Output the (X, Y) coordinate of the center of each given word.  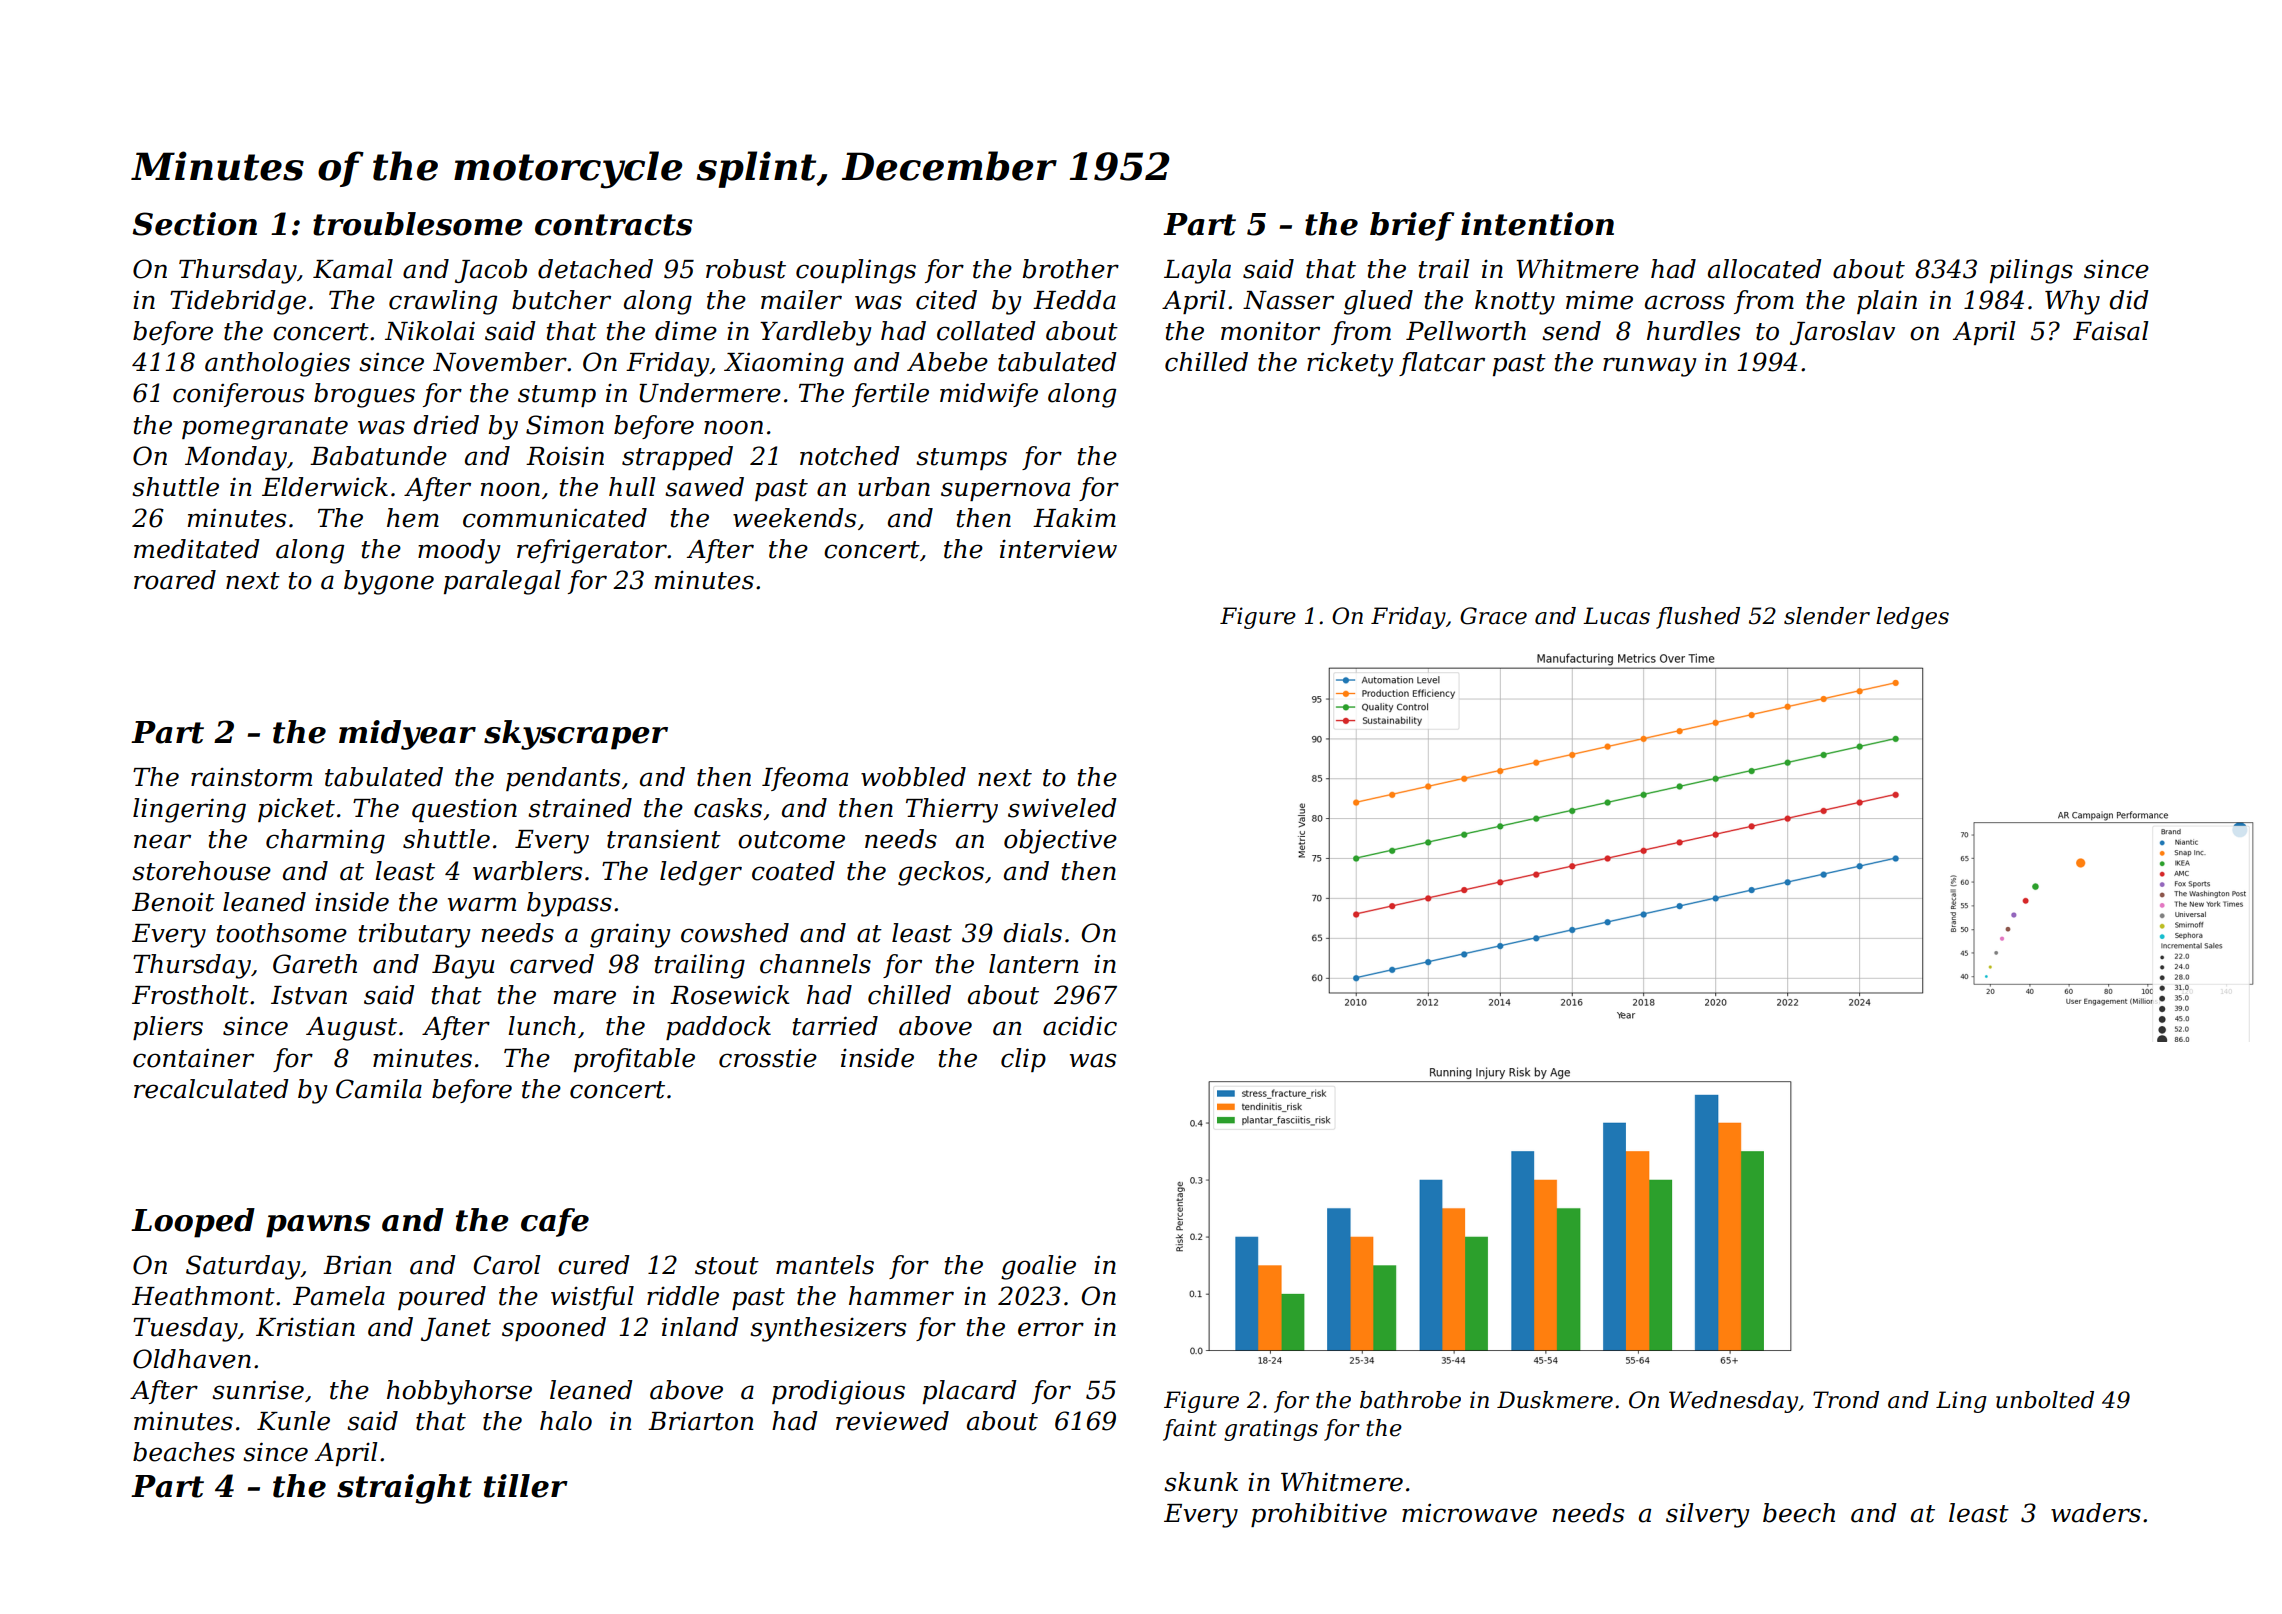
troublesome (418, 224)
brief (1412, 226)
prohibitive (1319, 1515)
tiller (526, 1486)
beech (1799, 1513)
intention (1537, 224)
